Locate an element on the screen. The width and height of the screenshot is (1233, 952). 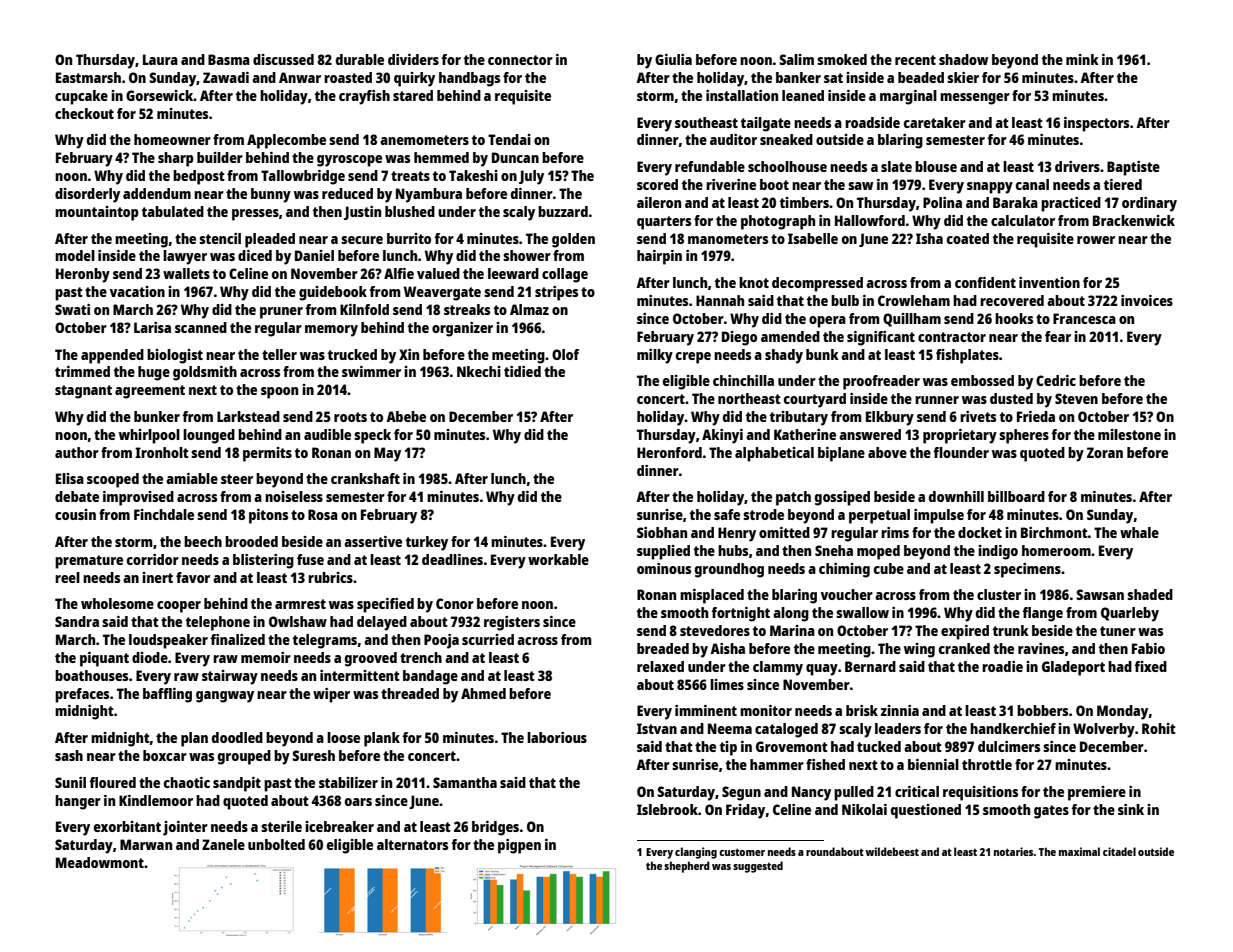
author is located at coordinates (77, 452).
